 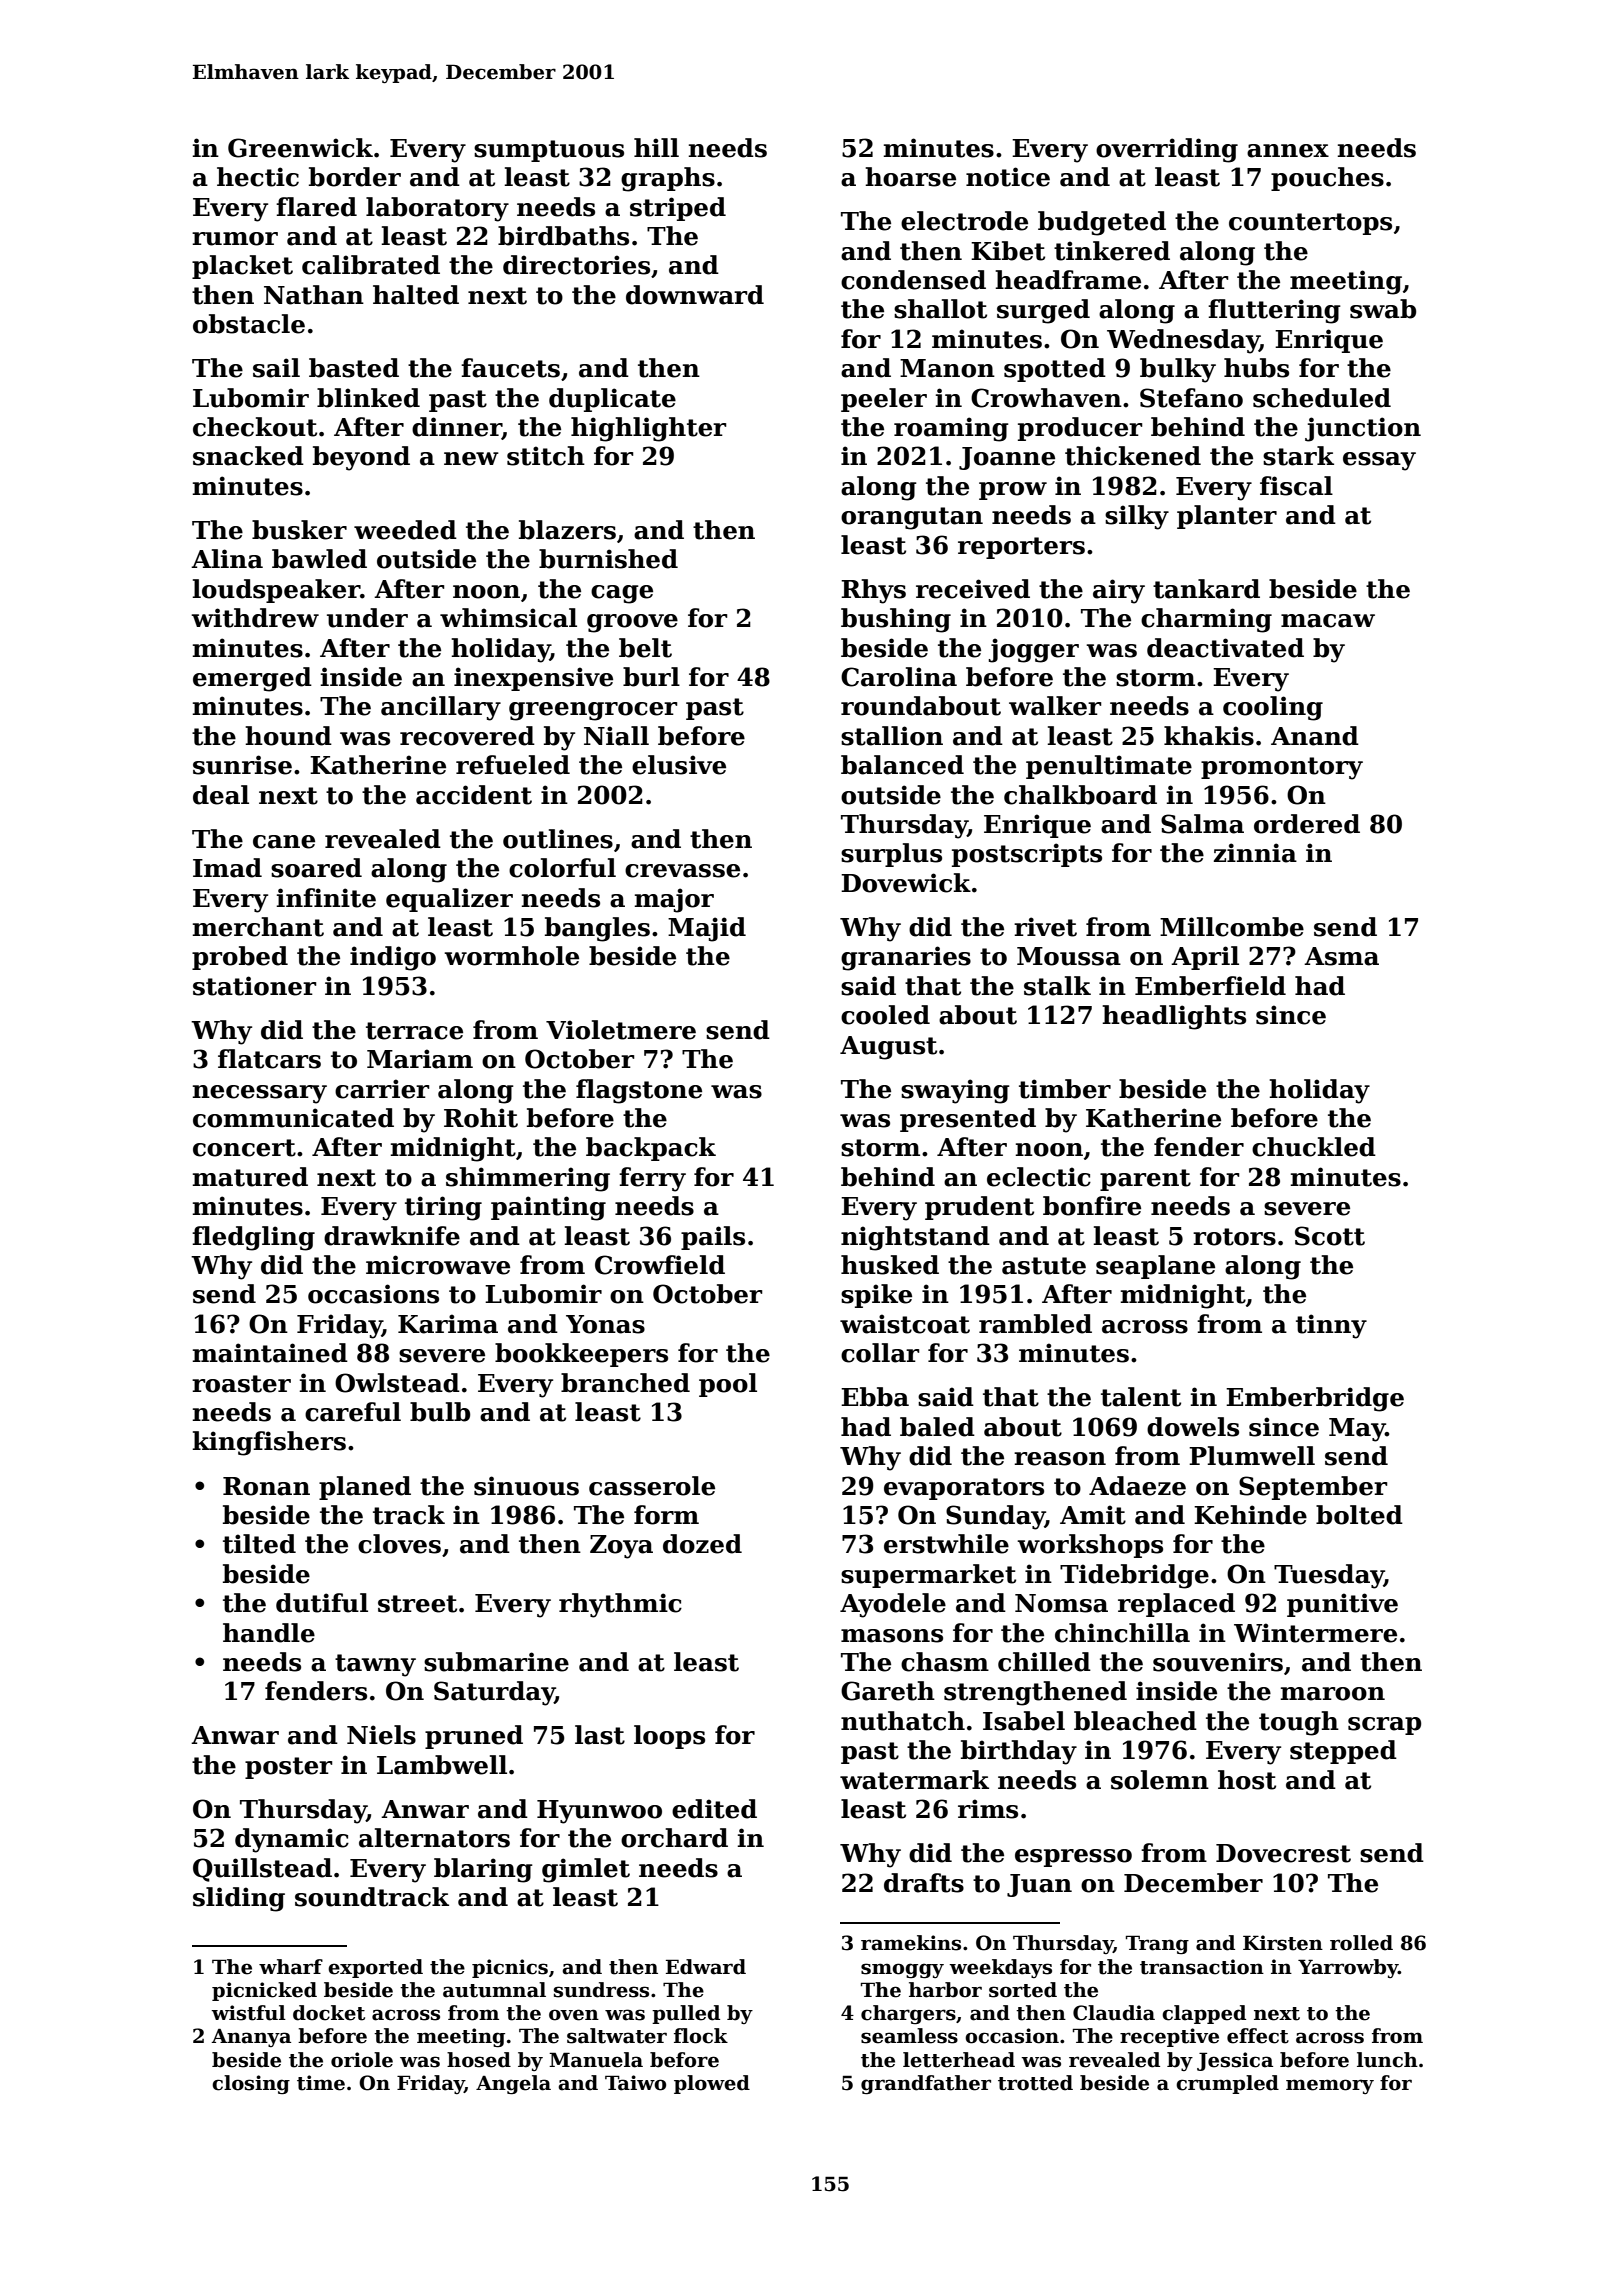 What do you see at coordinates (375, 1665) in the image?
I see `tawny` at bounding box center [375, 1665].
